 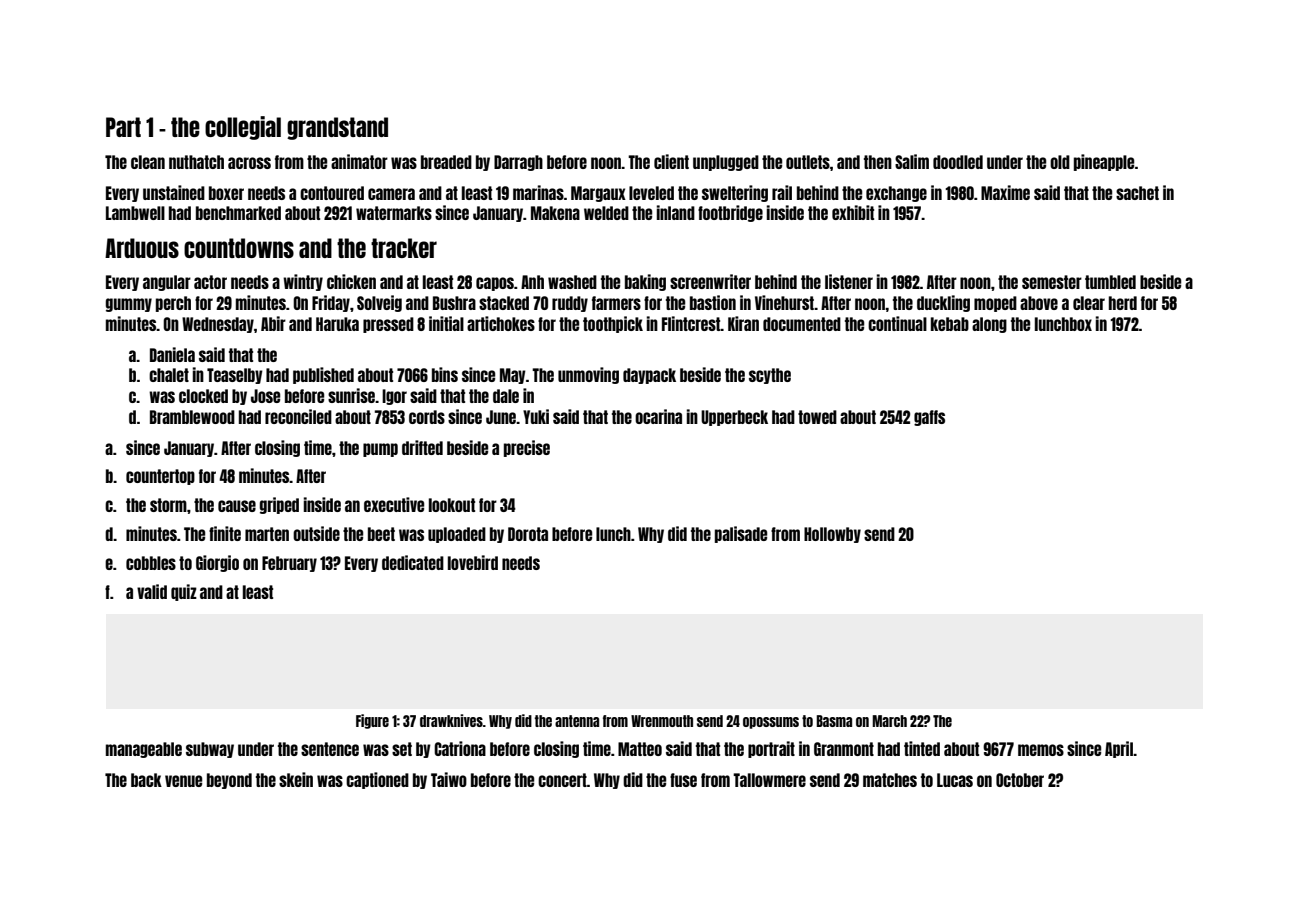 I want to click on doodled, so click(x=958, y=162).
